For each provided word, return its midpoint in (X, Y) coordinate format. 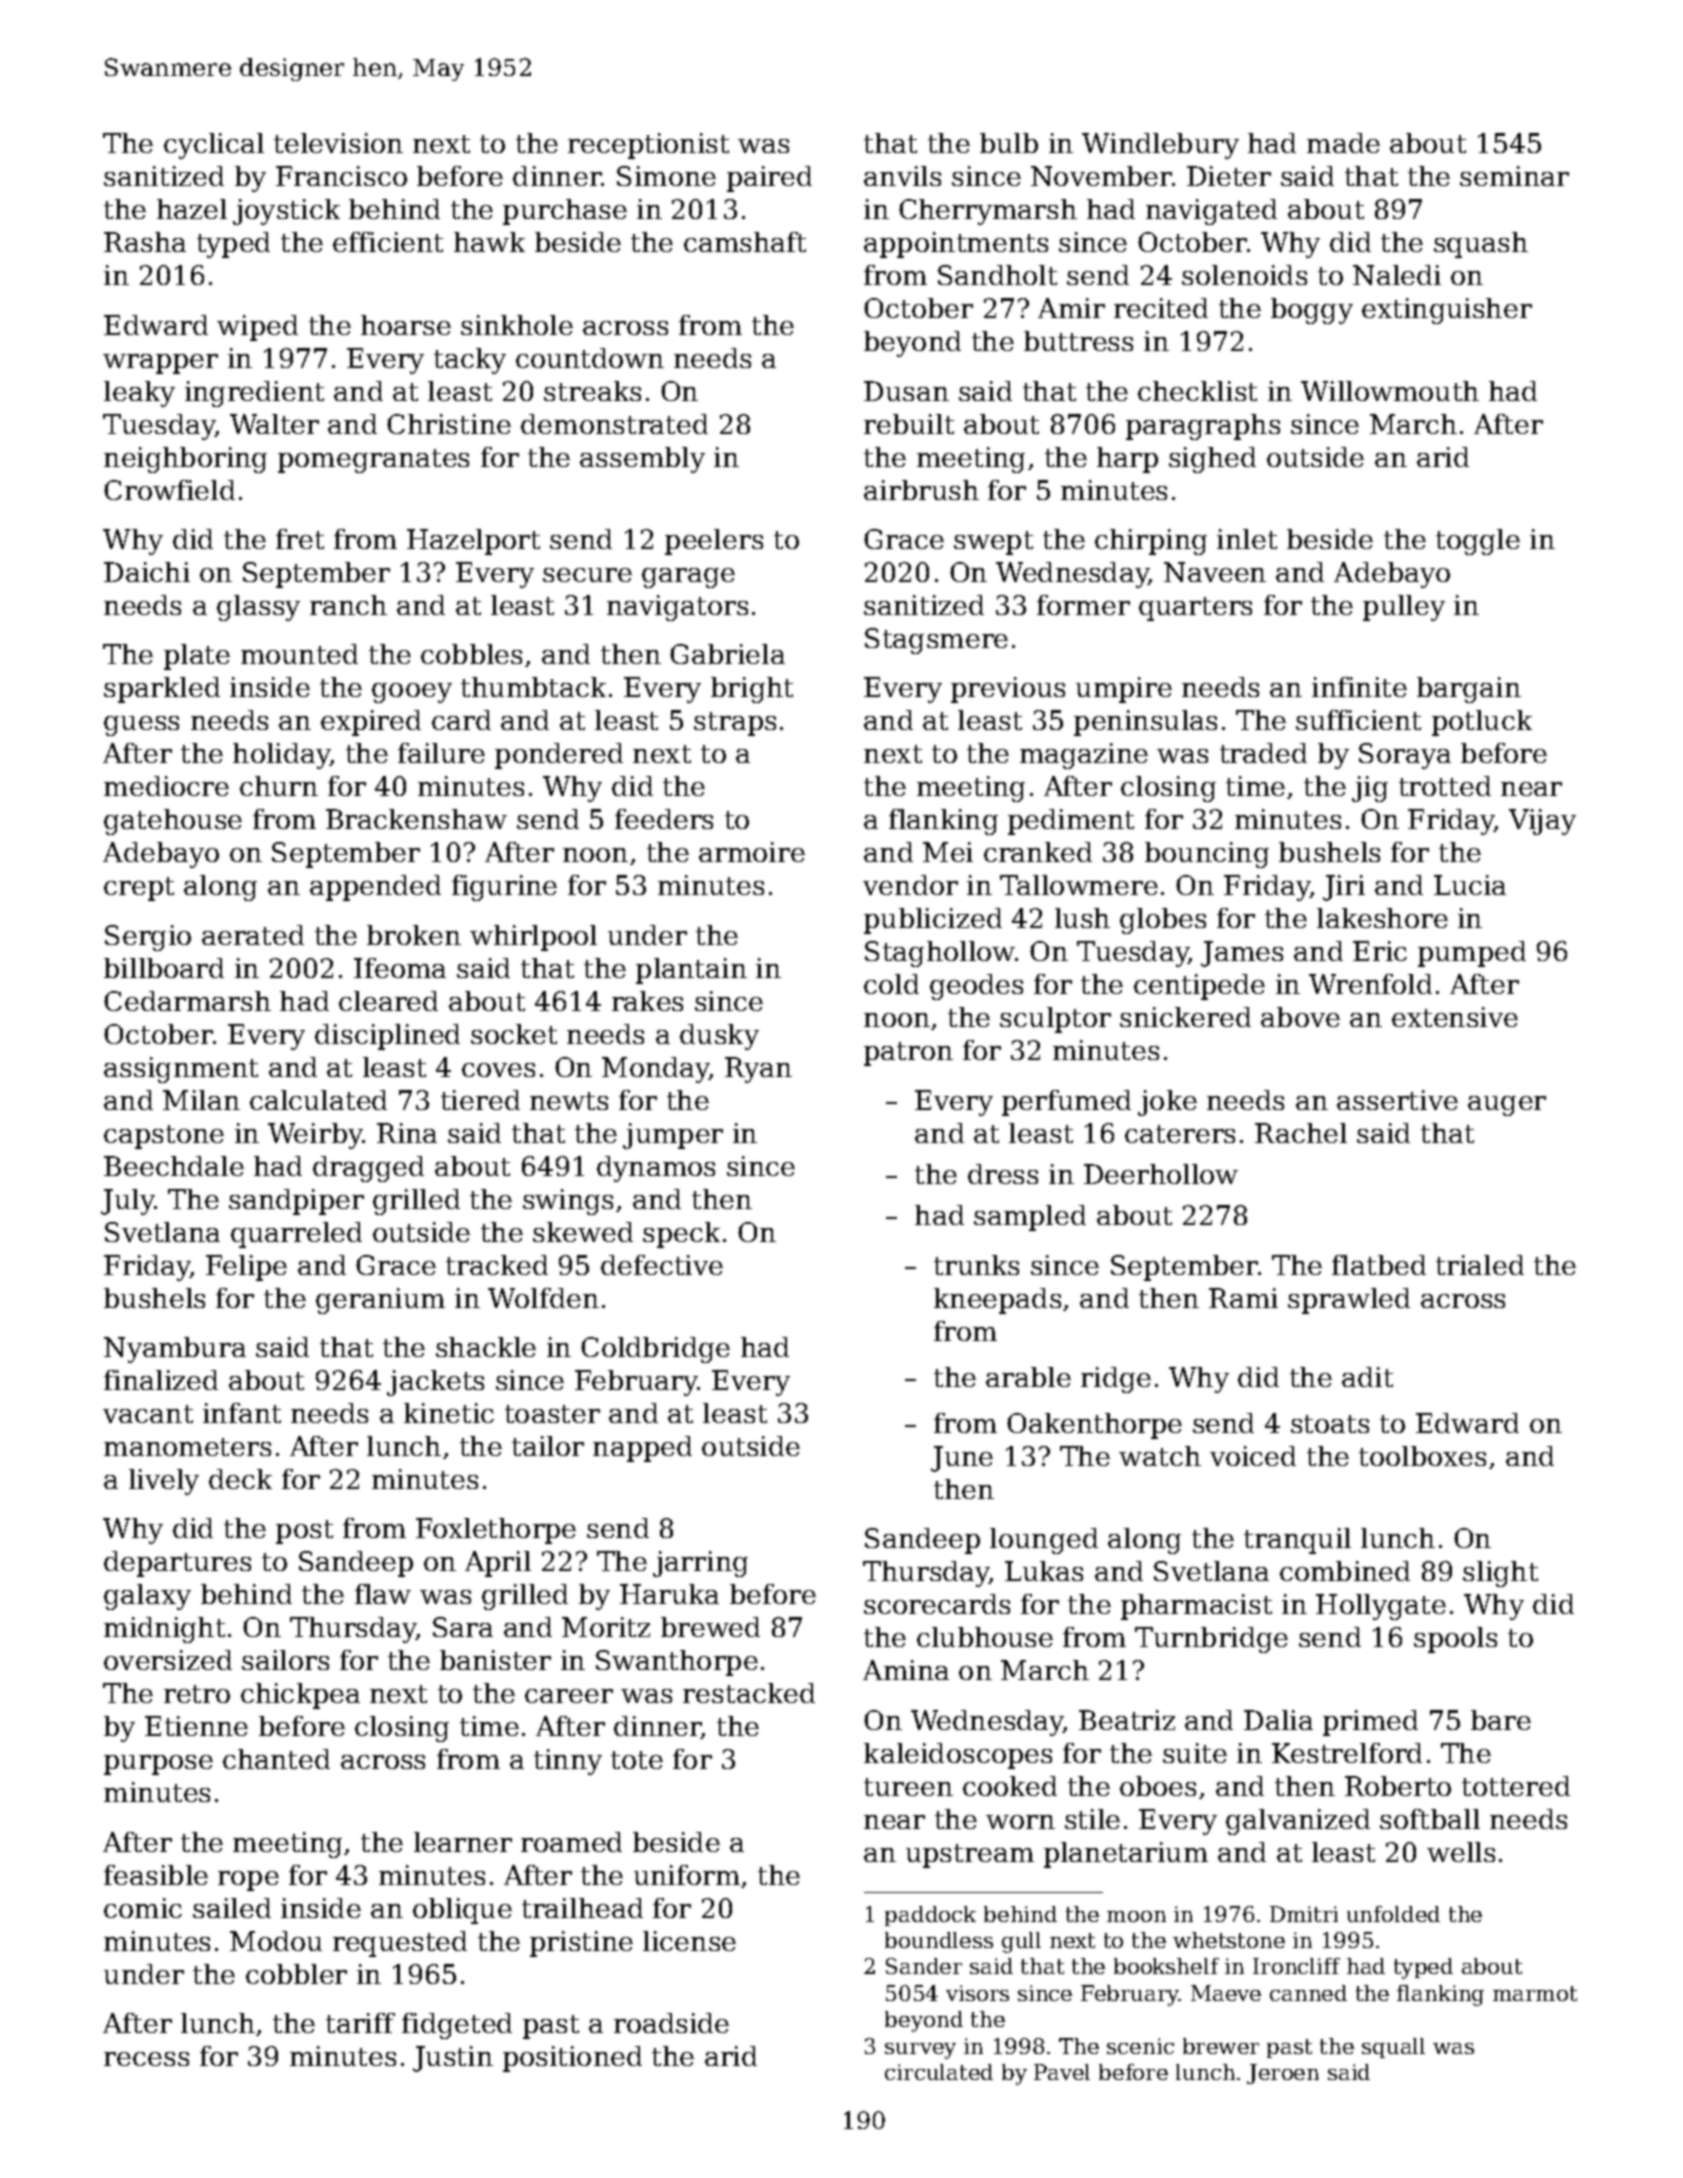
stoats (1330, 1424)
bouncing (1207, 855)
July (128, 1202)
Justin (453, 2059)
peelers (714, 542)
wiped (257, 328)
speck (681, 1235)
